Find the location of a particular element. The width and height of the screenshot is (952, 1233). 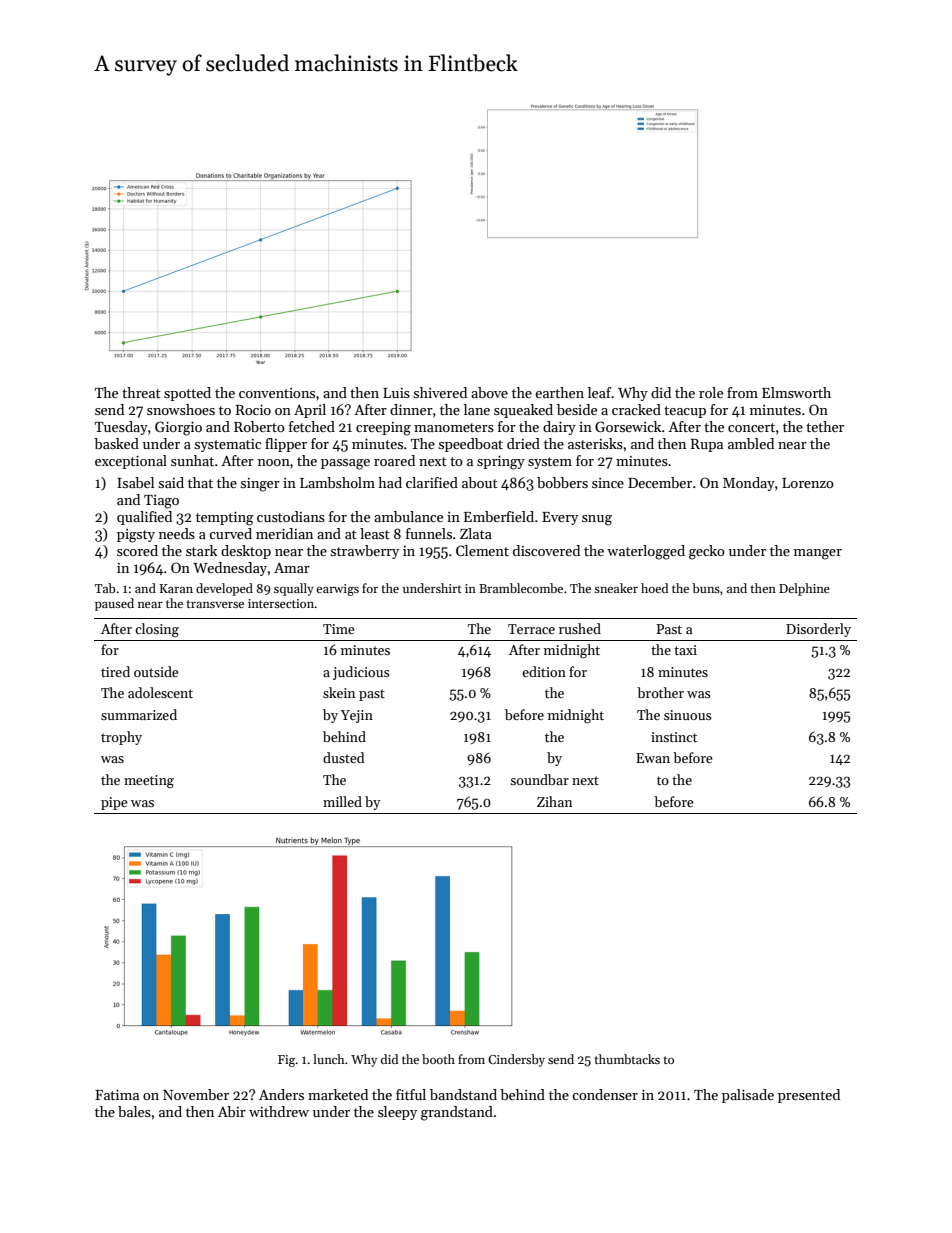

grandstand is located at coordinates (457, 1113).
